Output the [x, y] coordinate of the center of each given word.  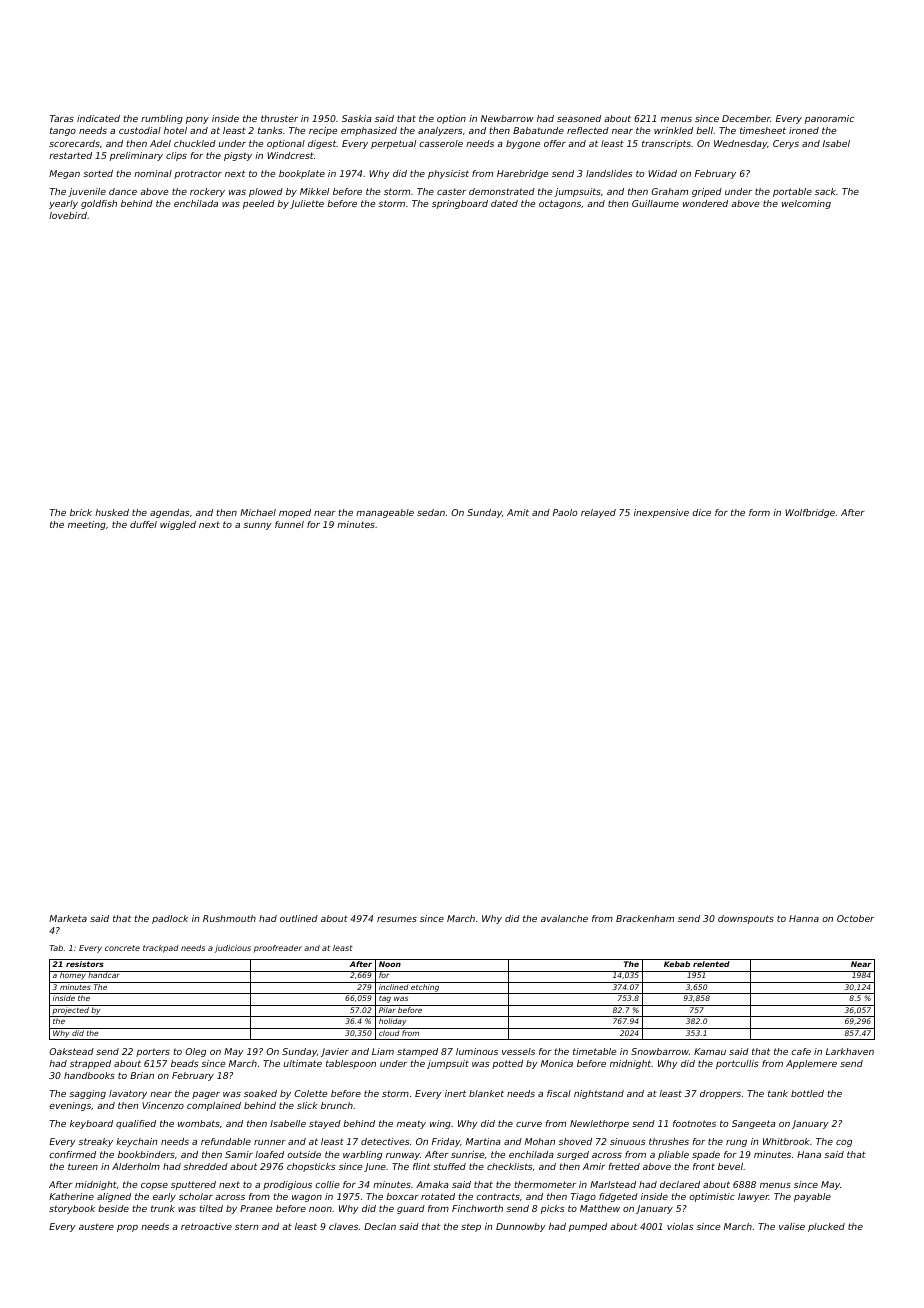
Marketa [68, 918]
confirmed [72, 1154]
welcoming [806, 204]
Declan [380, 1226]
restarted [70, 155]
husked [112, 512]
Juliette [307, 204]
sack [825, 191]
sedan [431, 512]
